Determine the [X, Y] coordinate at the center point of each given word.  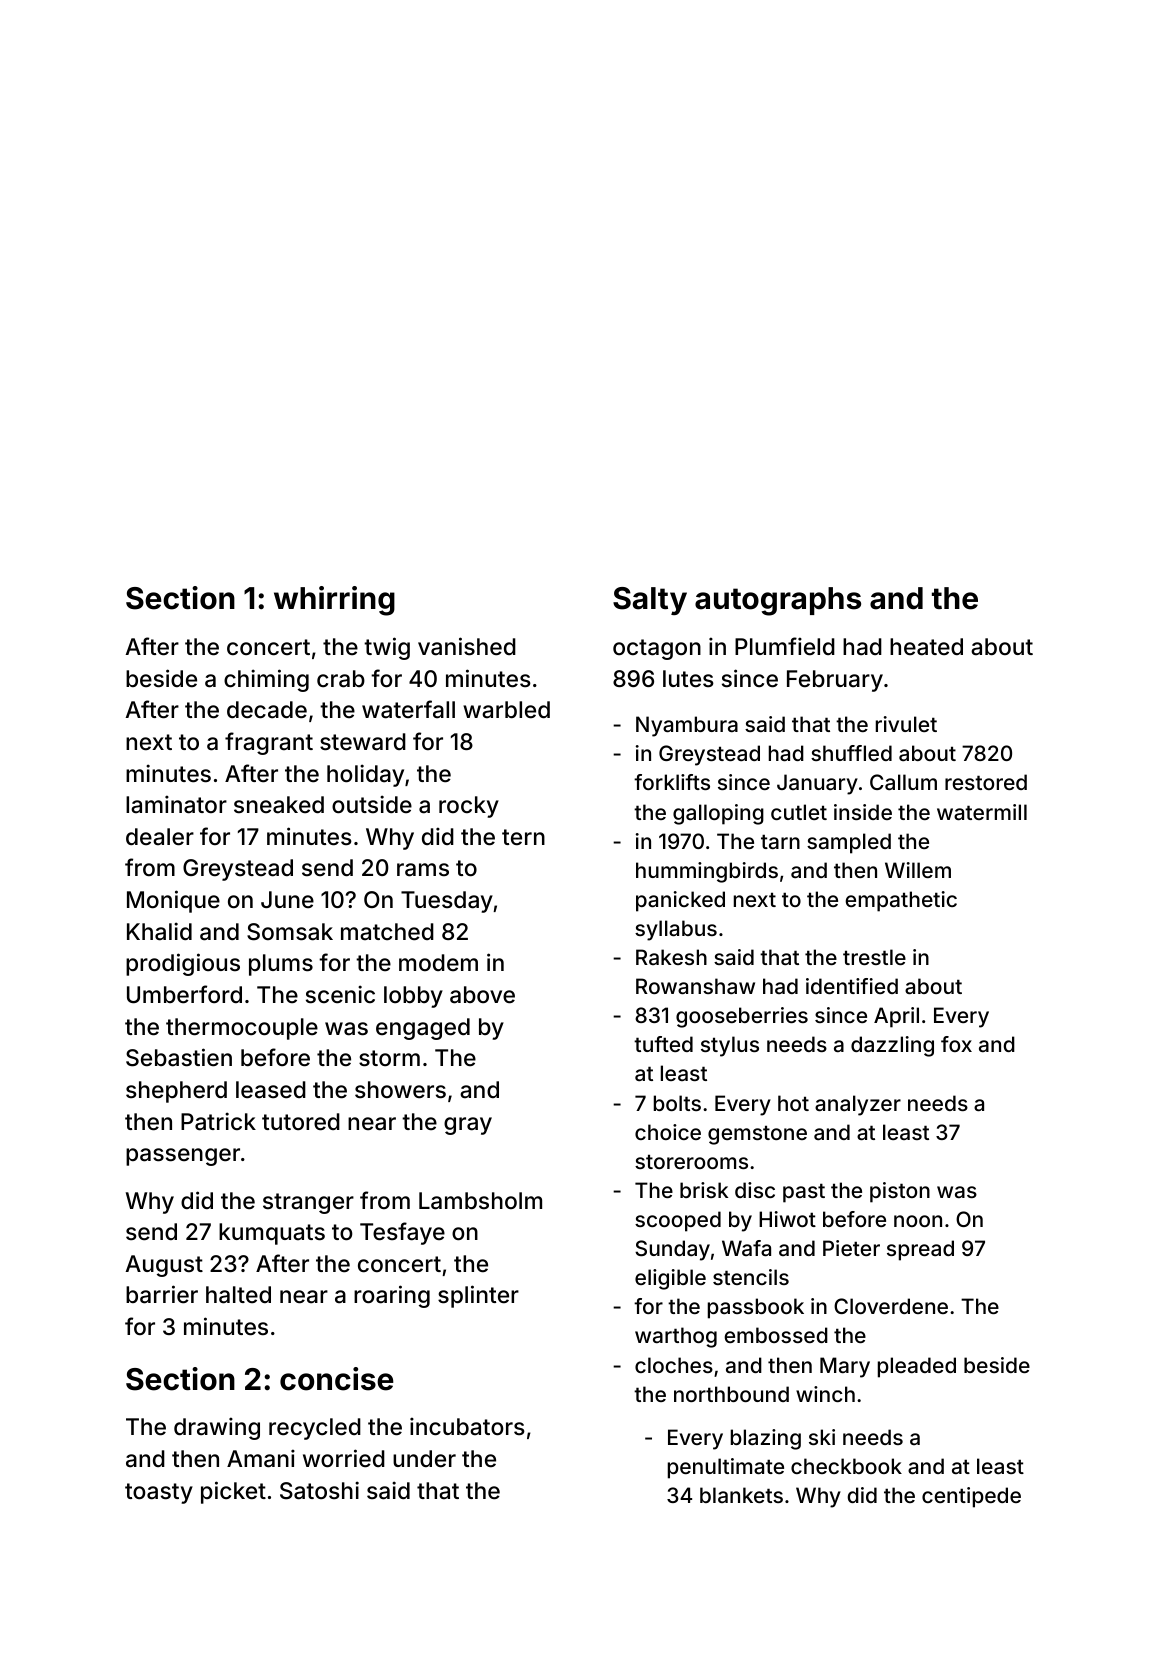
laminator [176, 804]
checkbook [846, 1466]
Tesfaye [402, 1233]
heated [926, 647]
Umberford [184, 994]
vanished [467, 646]
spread [920, 1250]
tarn [780, 841]
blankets [741, 1495]
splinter [478, 1296]
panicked [680, 901]
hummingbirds [707, 872]
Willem [918, 870]
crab [341, 679]
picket [233, 1492]
